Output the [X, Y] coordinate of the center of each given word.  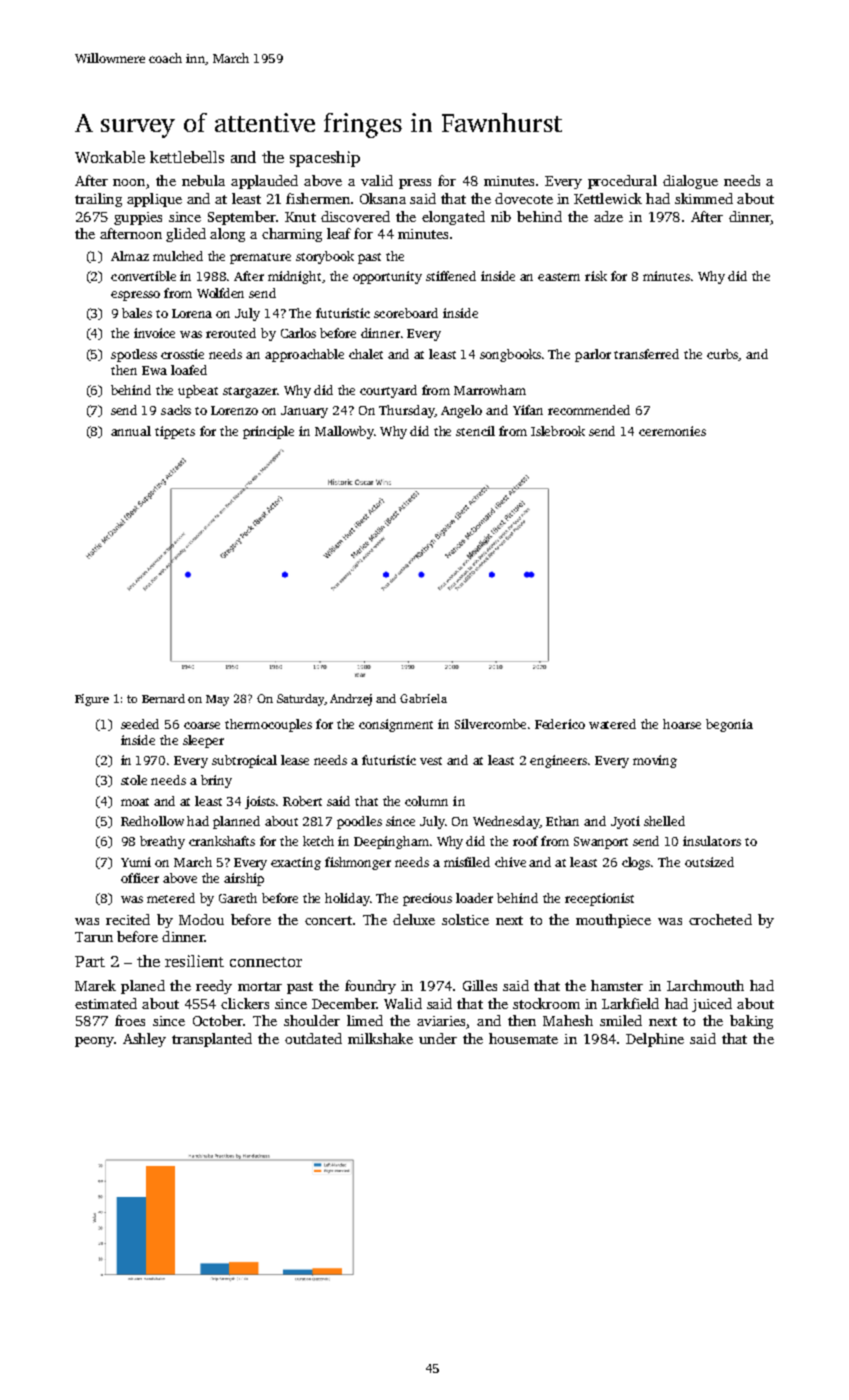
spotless [134, 355]
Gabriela [423, 698]
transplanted [212, 1040]
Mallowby [344, 432]
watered [612, 724]
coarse [202, 725]
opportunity [387, 277]
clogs [636, 863]
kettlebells [187, 157]
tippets [175, 432]
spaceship [325, 159]
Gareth [238, 898]
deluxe [414, 919]
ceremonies [672, 431]
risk [596, 276]
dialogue [690, 182]
